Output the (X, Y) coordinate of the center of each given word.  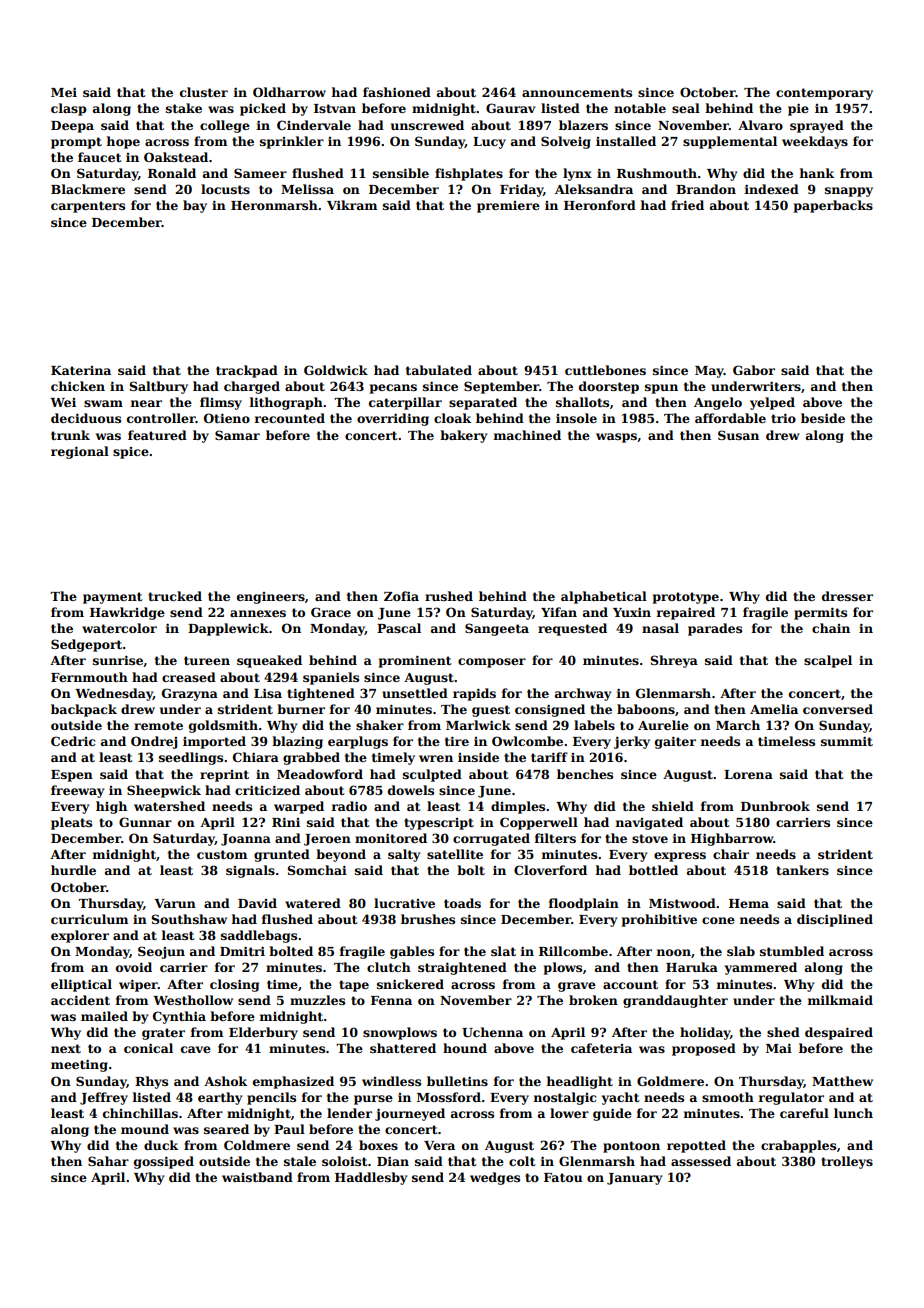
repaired (686, 613)
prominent (415, 661)
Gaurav (510, 108)
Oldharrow (289, 92)
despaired (839, 1033)
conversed (838, 709)
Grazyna (190, 694)
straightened (462, 968)
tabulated (439, 370)
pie (798, 109)
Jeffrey (104, 1098)
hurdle (73, 870)
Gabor (754, 370)
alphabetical (604, 597)
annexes (258, 613)
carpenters (88, 207)
